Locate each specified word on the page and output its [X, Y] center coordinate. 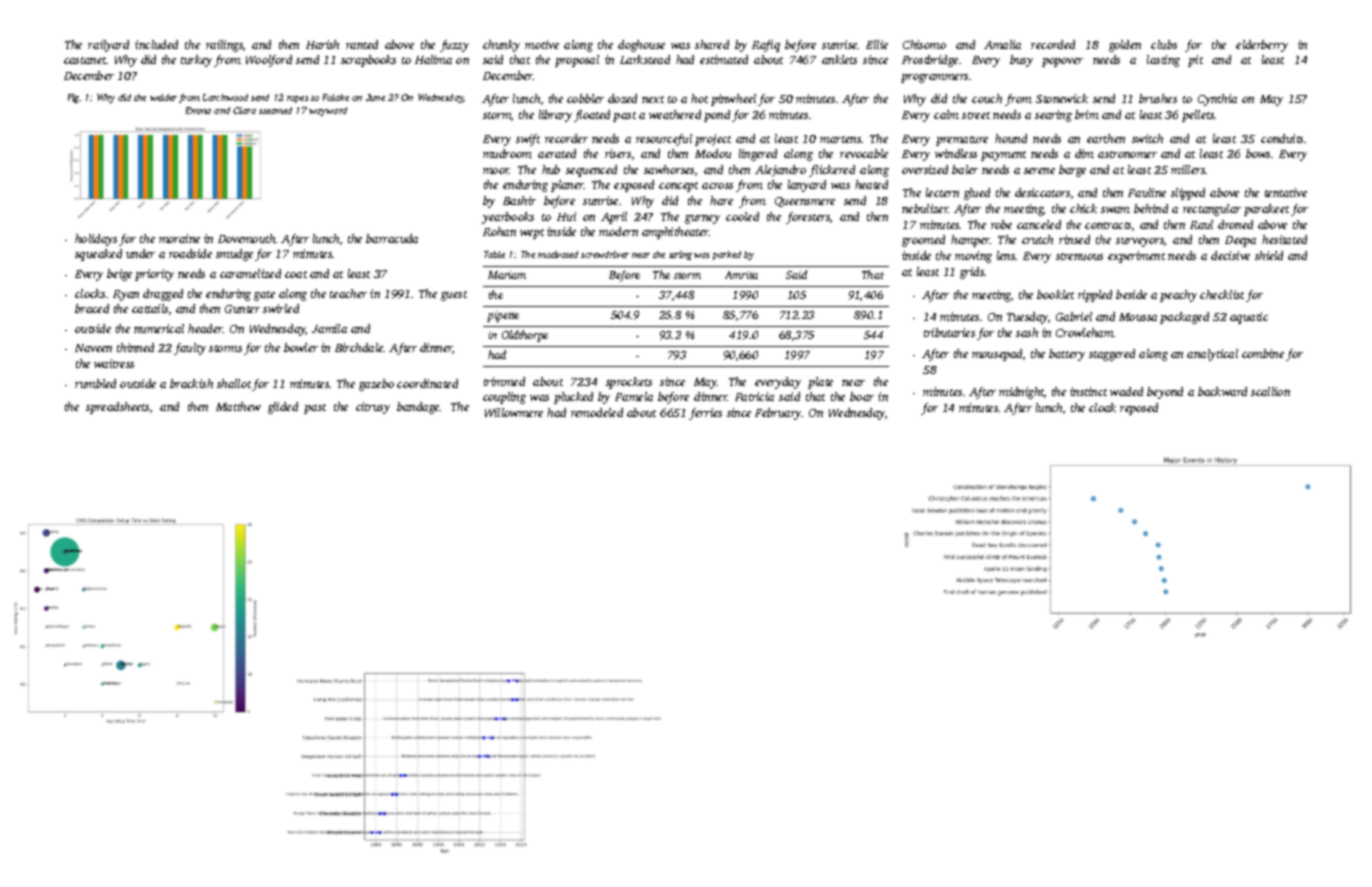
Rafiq [766, 46]
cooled [742, 216]
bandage [418, 408]
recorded [1053, 44]
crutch [1037, 239]
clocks [90, 293]
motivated [558, 254]
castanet [85, 60]
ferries [705, 414]
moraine [179, 238]
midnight [1021, 393]
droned [1235, 224]
